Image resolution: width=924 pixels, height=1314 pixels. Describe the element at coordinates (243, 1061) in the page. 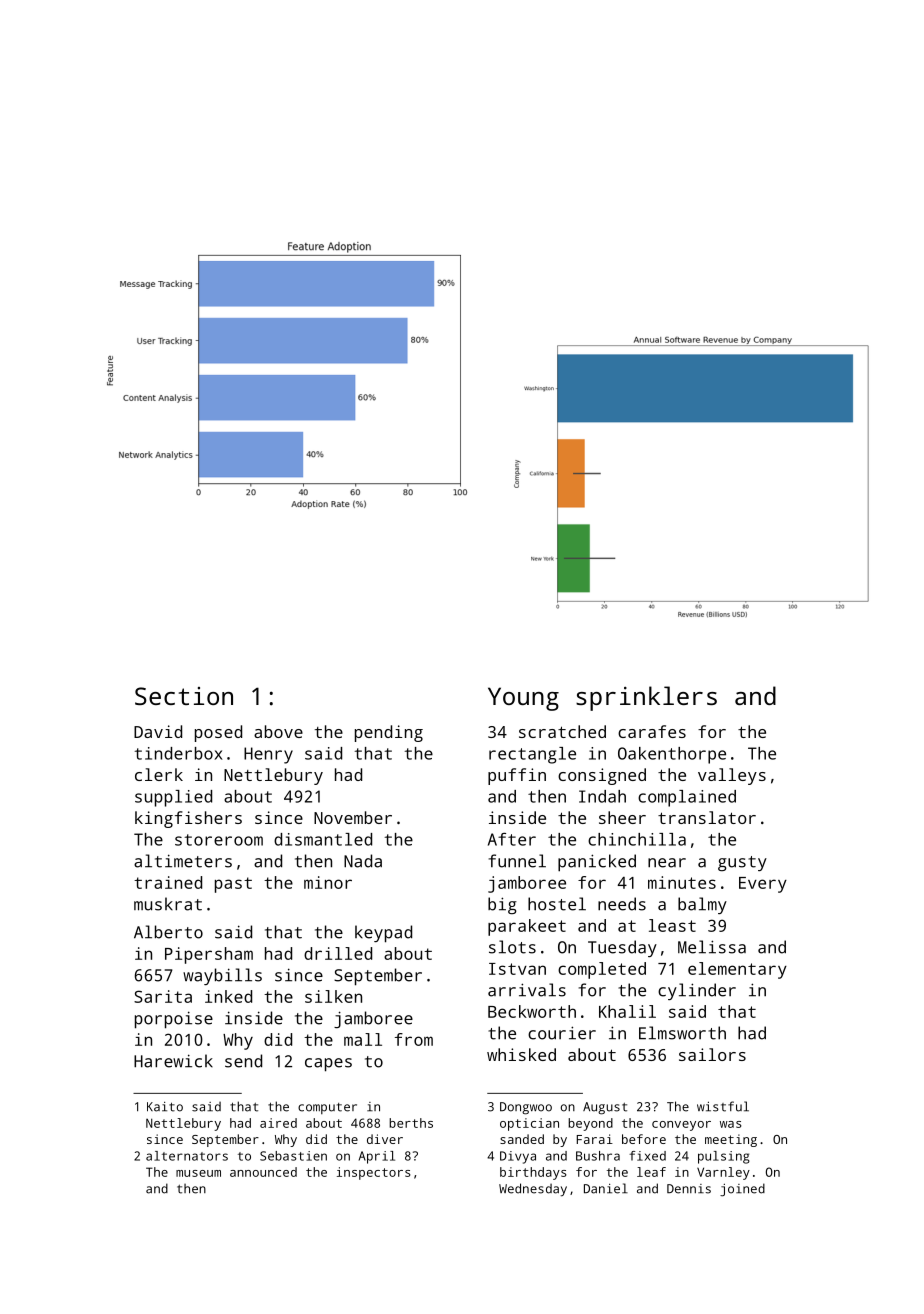

I see `send` at that location.
